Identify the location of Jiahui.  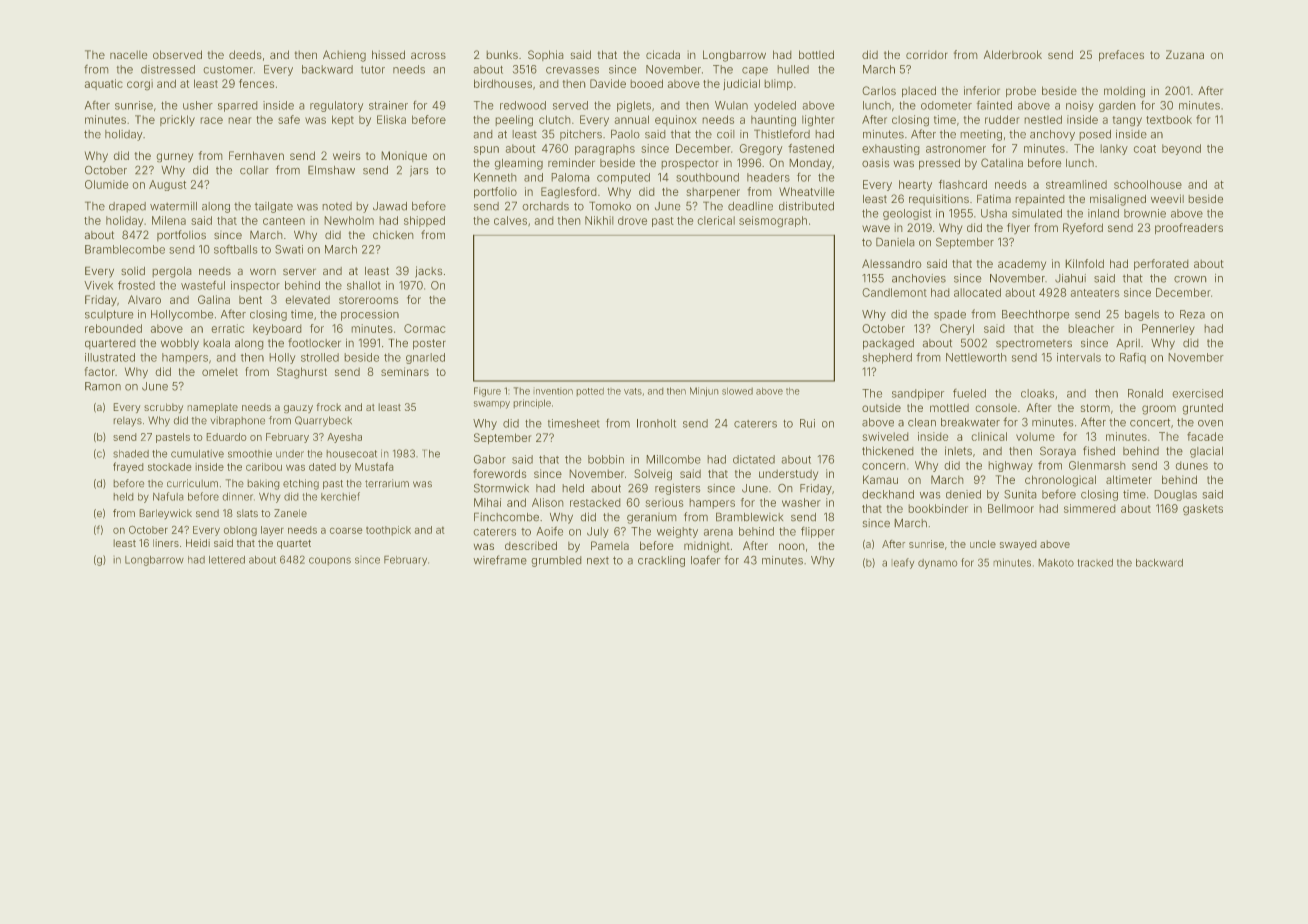
(1070, 278).
